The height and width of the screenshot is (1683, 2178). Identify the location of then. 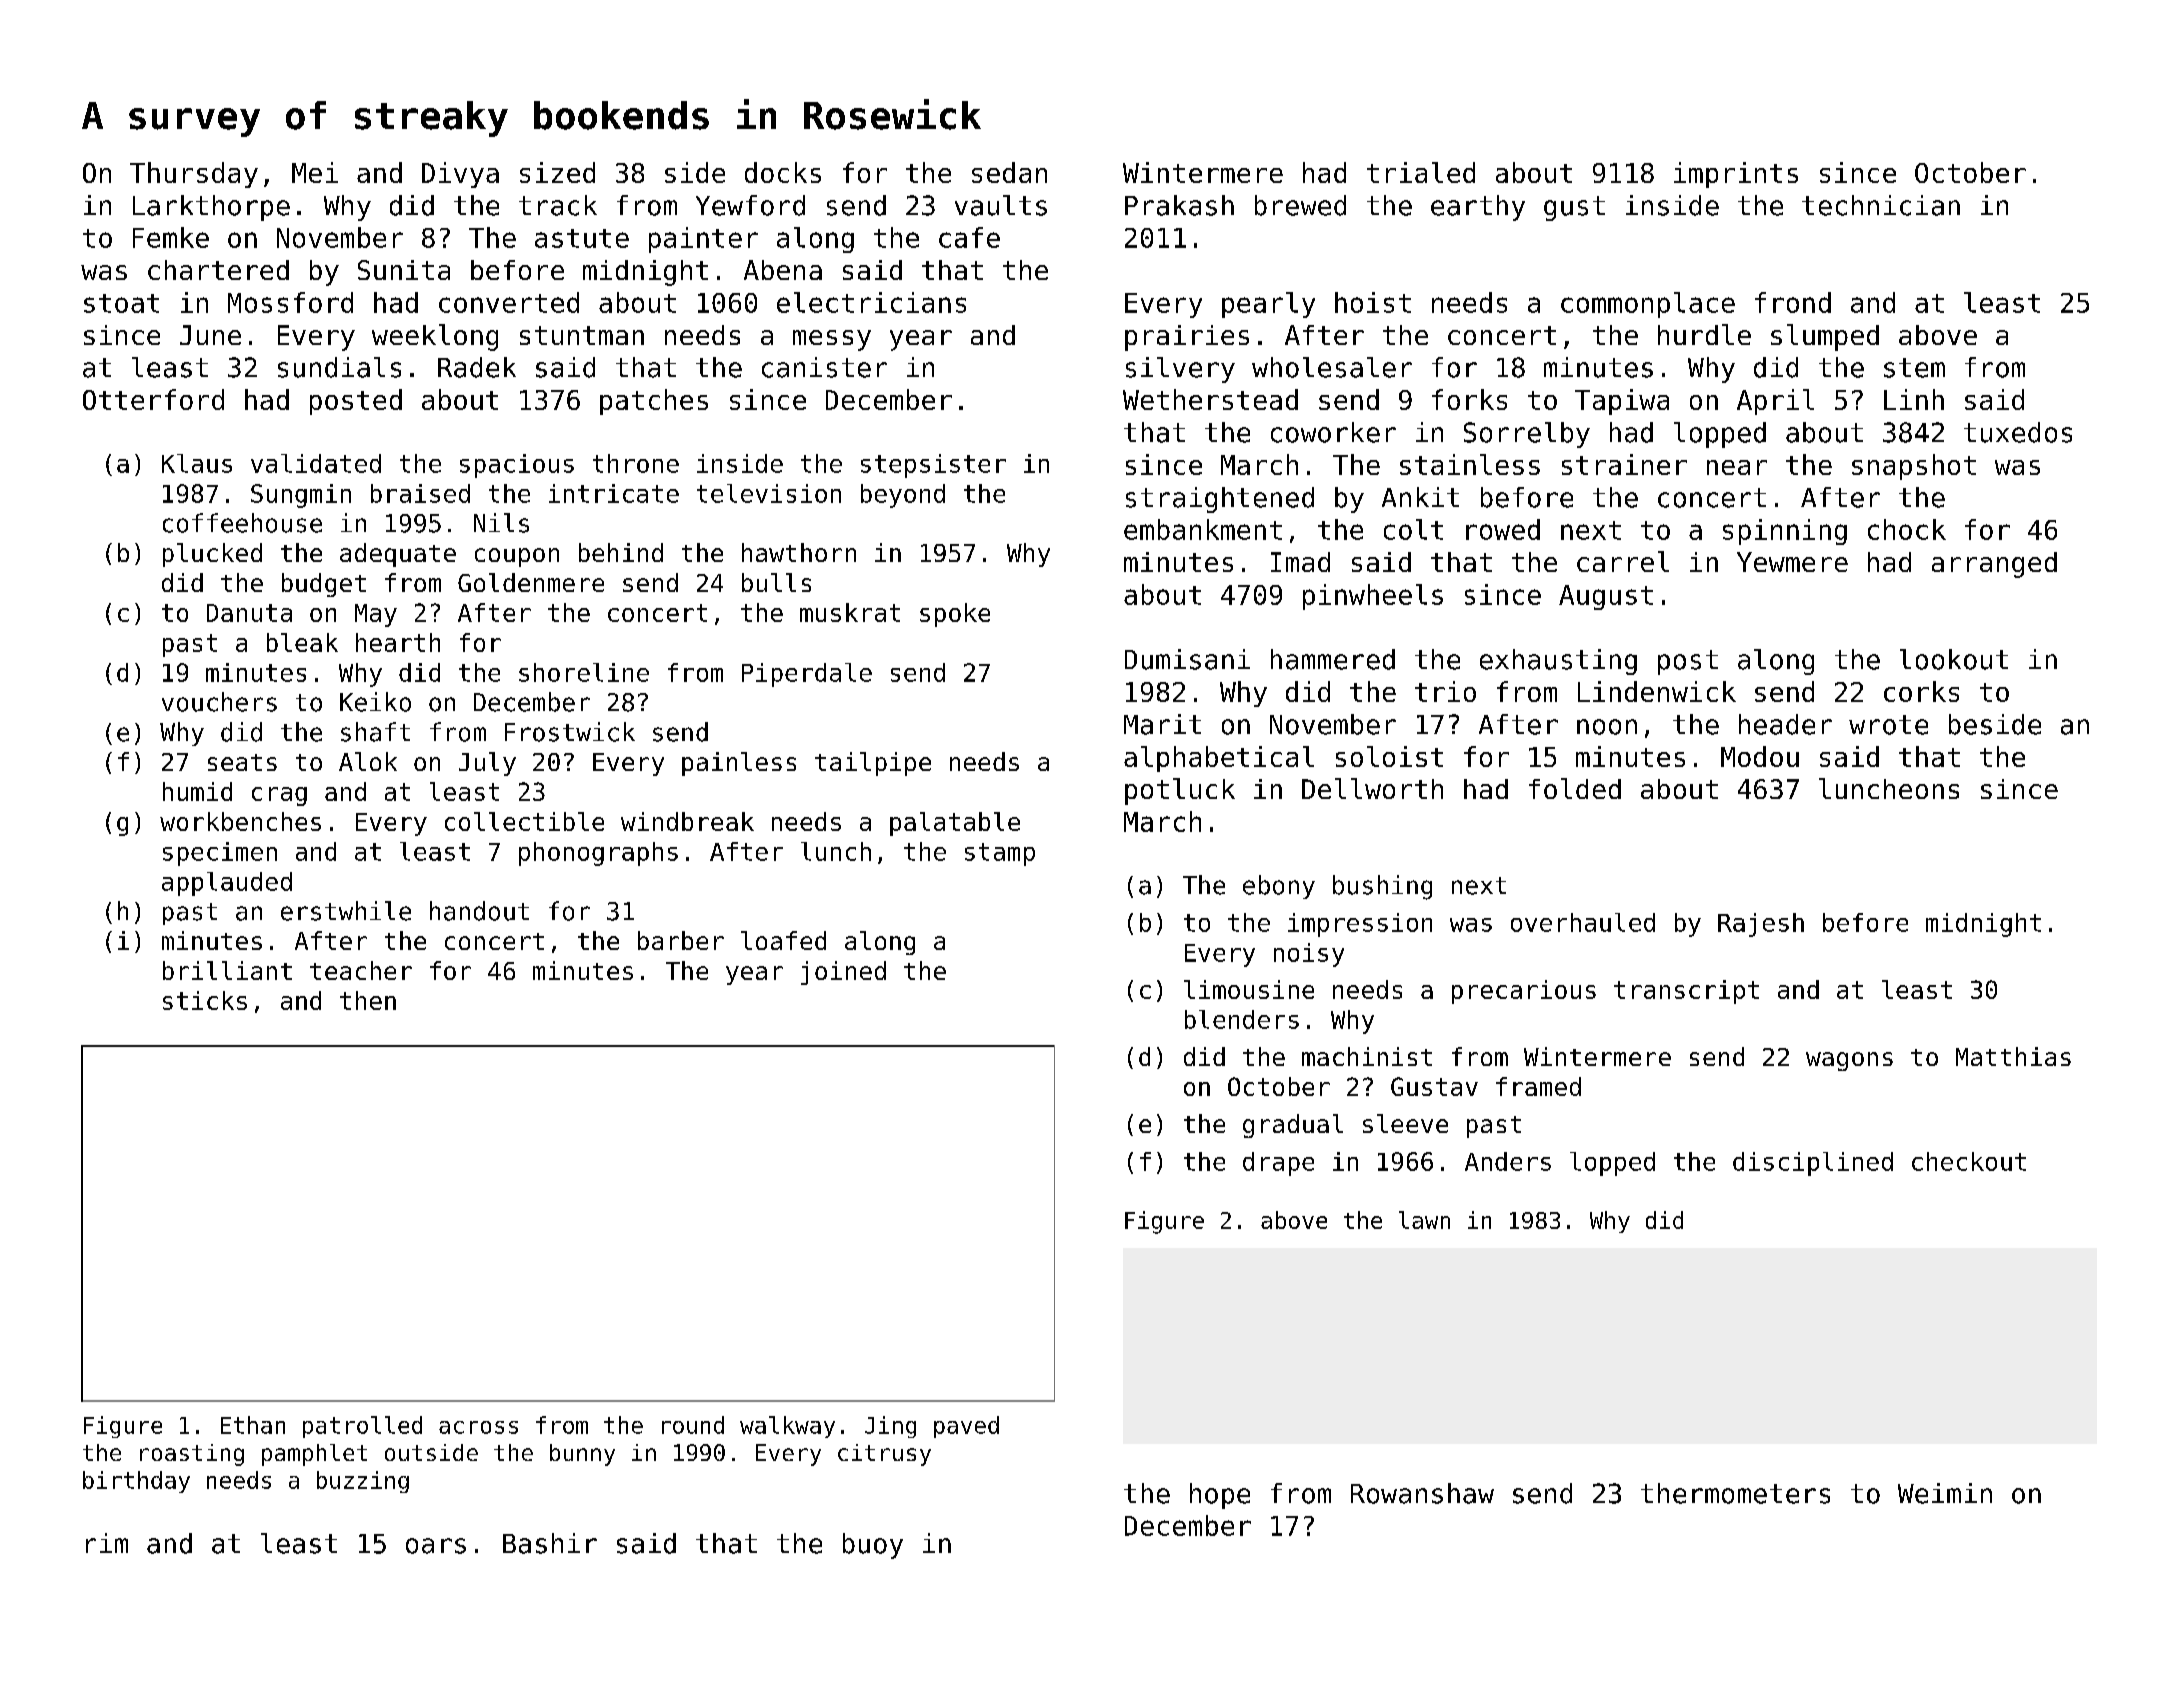
(368, 1000).
